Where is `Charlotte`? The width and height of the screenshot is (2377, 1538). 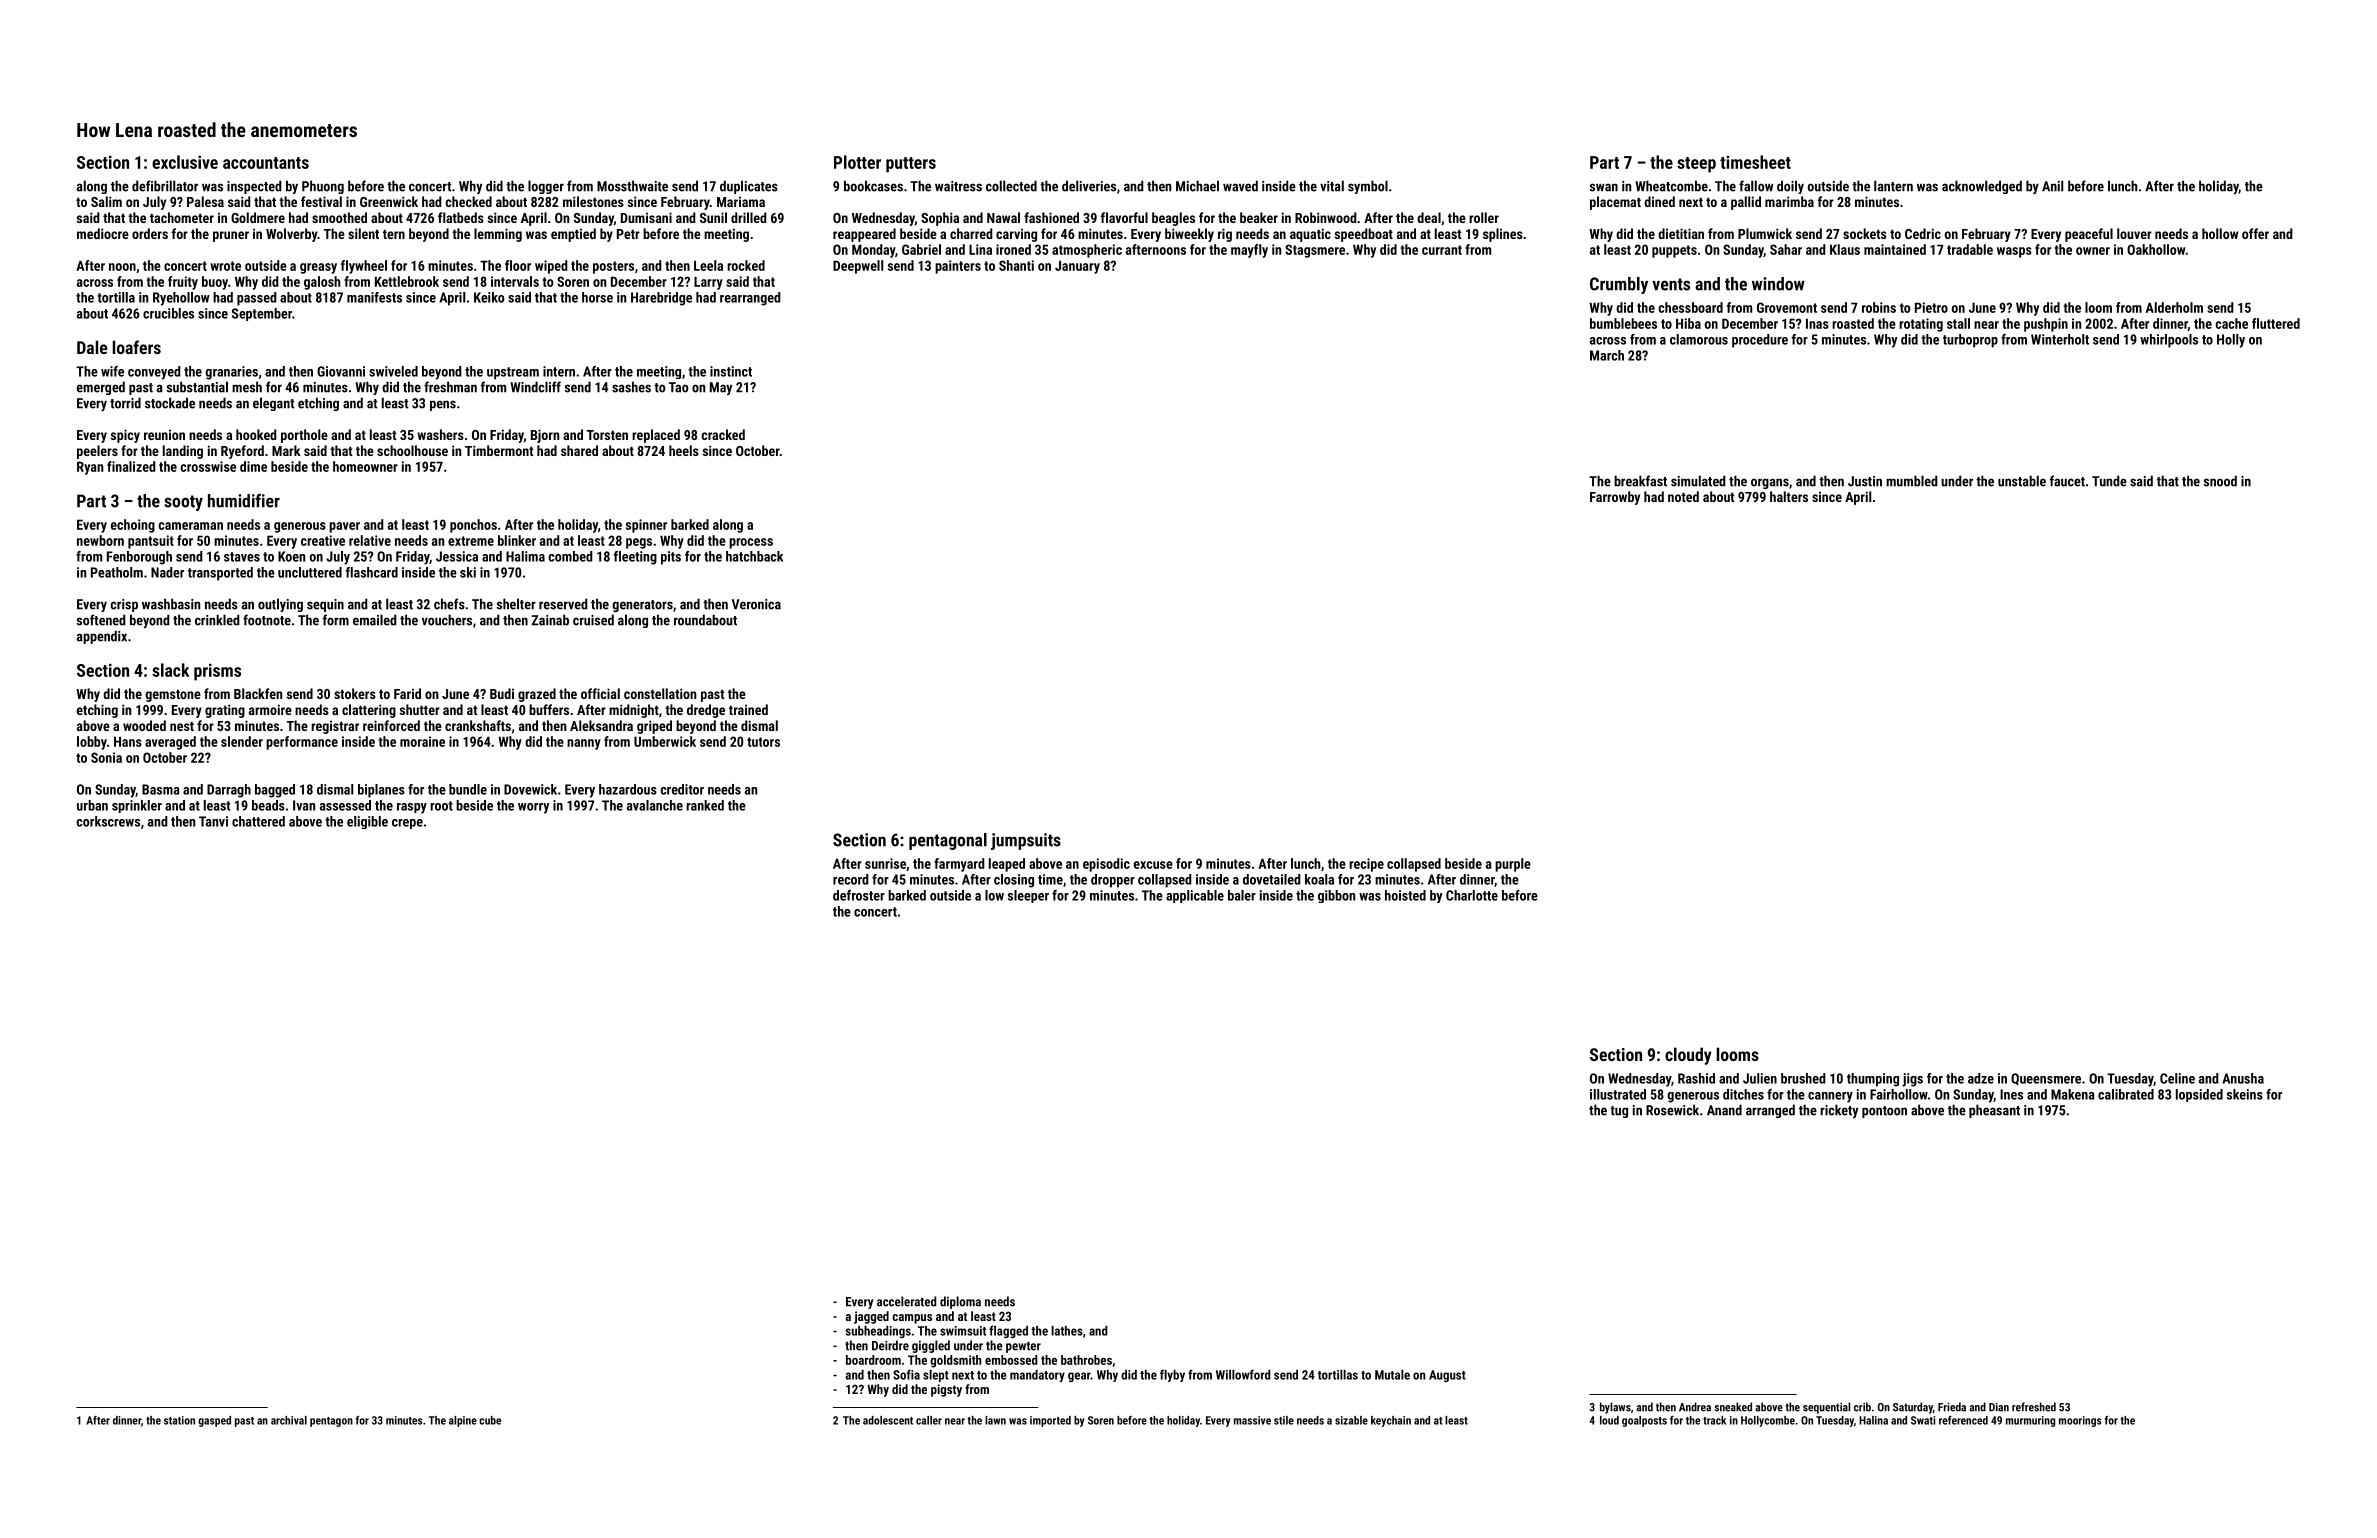
Charlotte is located at coordinates (1472, 895).
